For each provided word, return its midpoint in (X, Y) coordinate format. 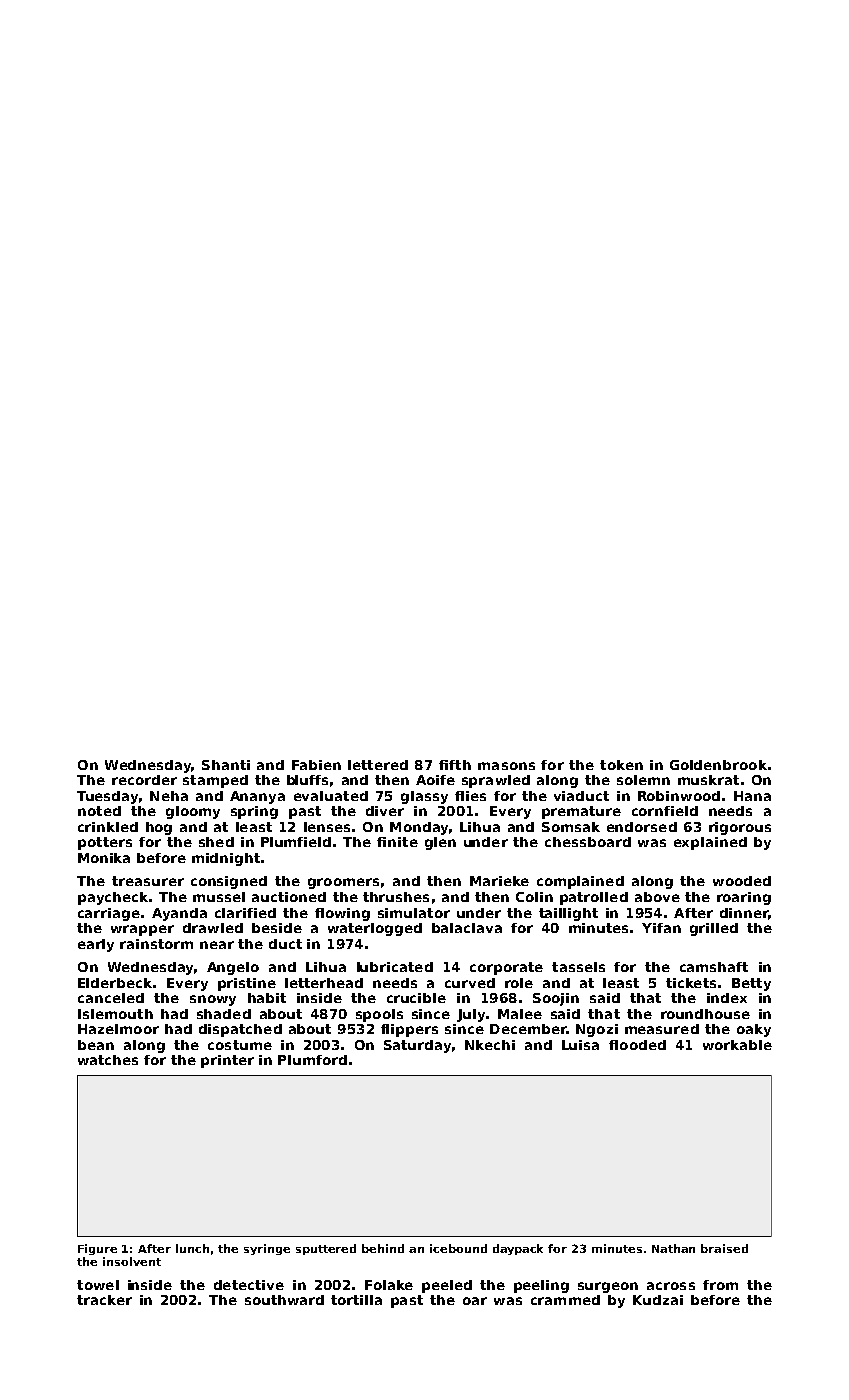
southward (284, 1300)
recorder (144, 780)
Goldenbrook (718, 765)
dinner (744, 913)
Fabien (316, 765)
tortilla (356, 1300)
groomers (343, 883)
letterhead (324, 983)
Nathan (673, 1248)
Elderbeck (115, 983)
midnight (226, 859)
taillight (568, 914)
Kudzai (658, 1300)
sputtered (326, 1249)
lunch (192, 1248)
